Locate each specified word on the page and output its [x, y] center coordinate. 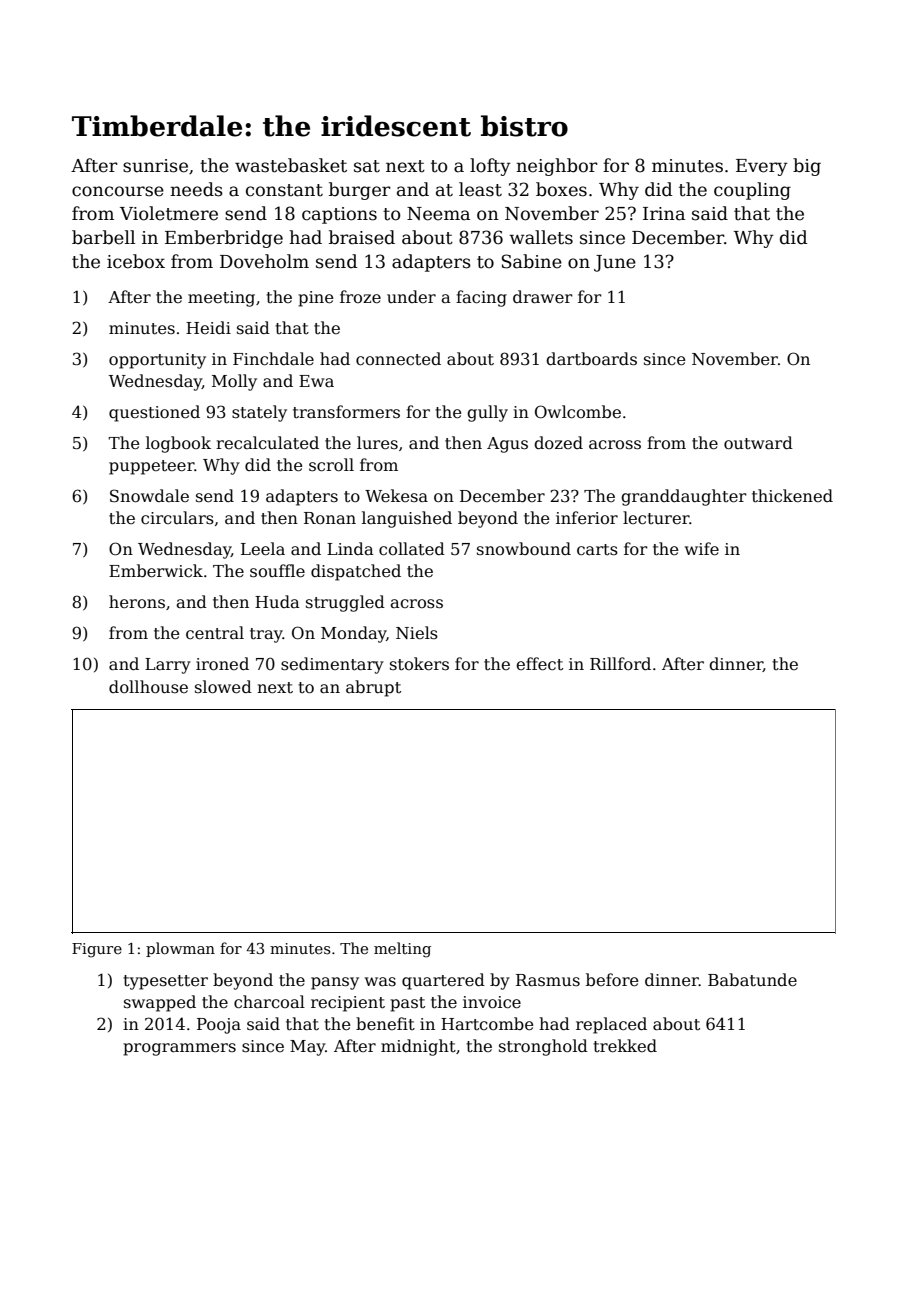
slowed [223, 687]
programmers [179, 1049]
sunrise [155, 166]
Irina [664, 214]
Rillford [620, 663]
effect [539, 664]
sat [367, 166]
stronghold [543, 1047]
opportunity [157, 361]
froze [360, 297]
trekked [625, 1046]
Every [762, 167]
